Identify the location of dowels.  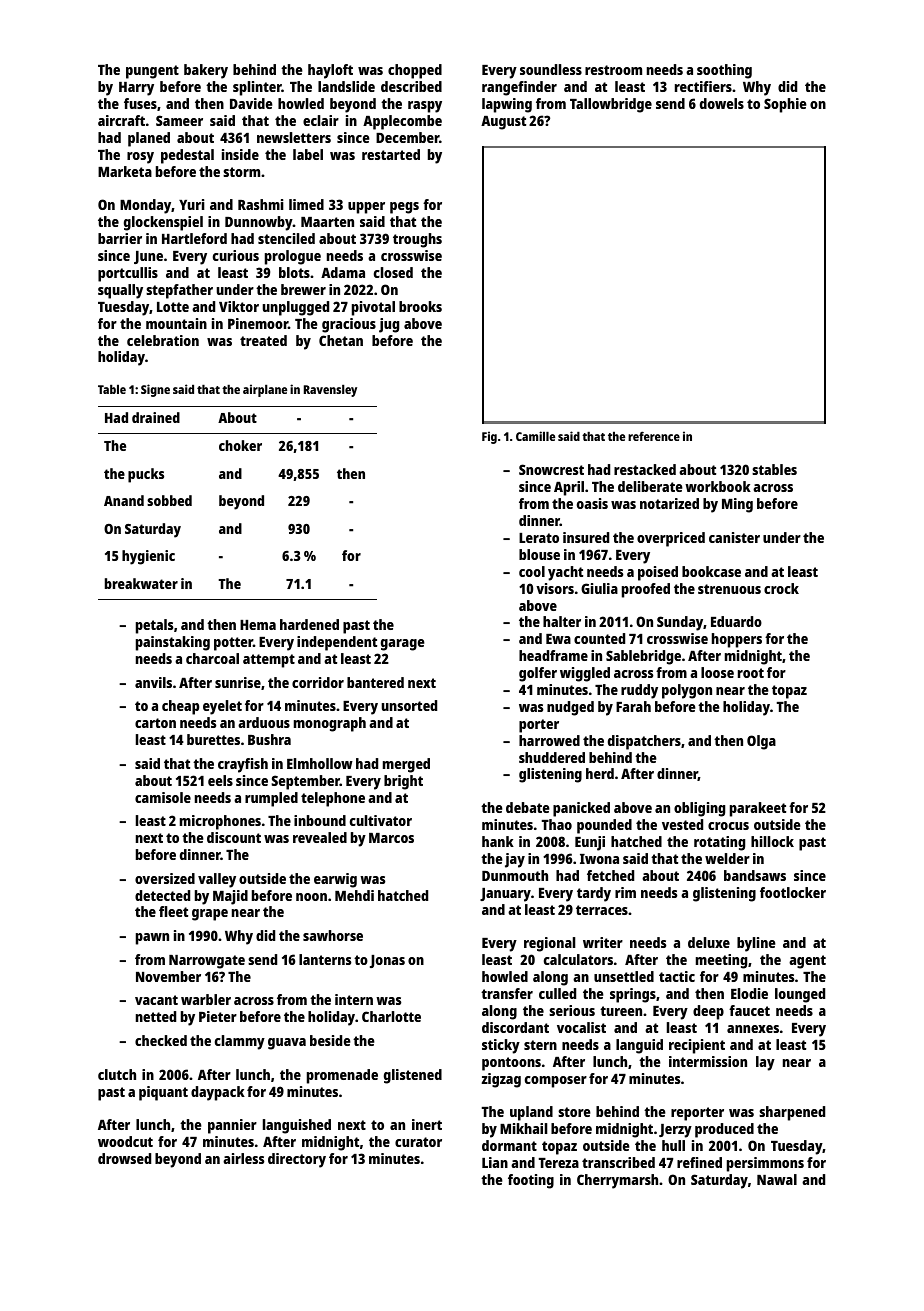
(722, 103).
